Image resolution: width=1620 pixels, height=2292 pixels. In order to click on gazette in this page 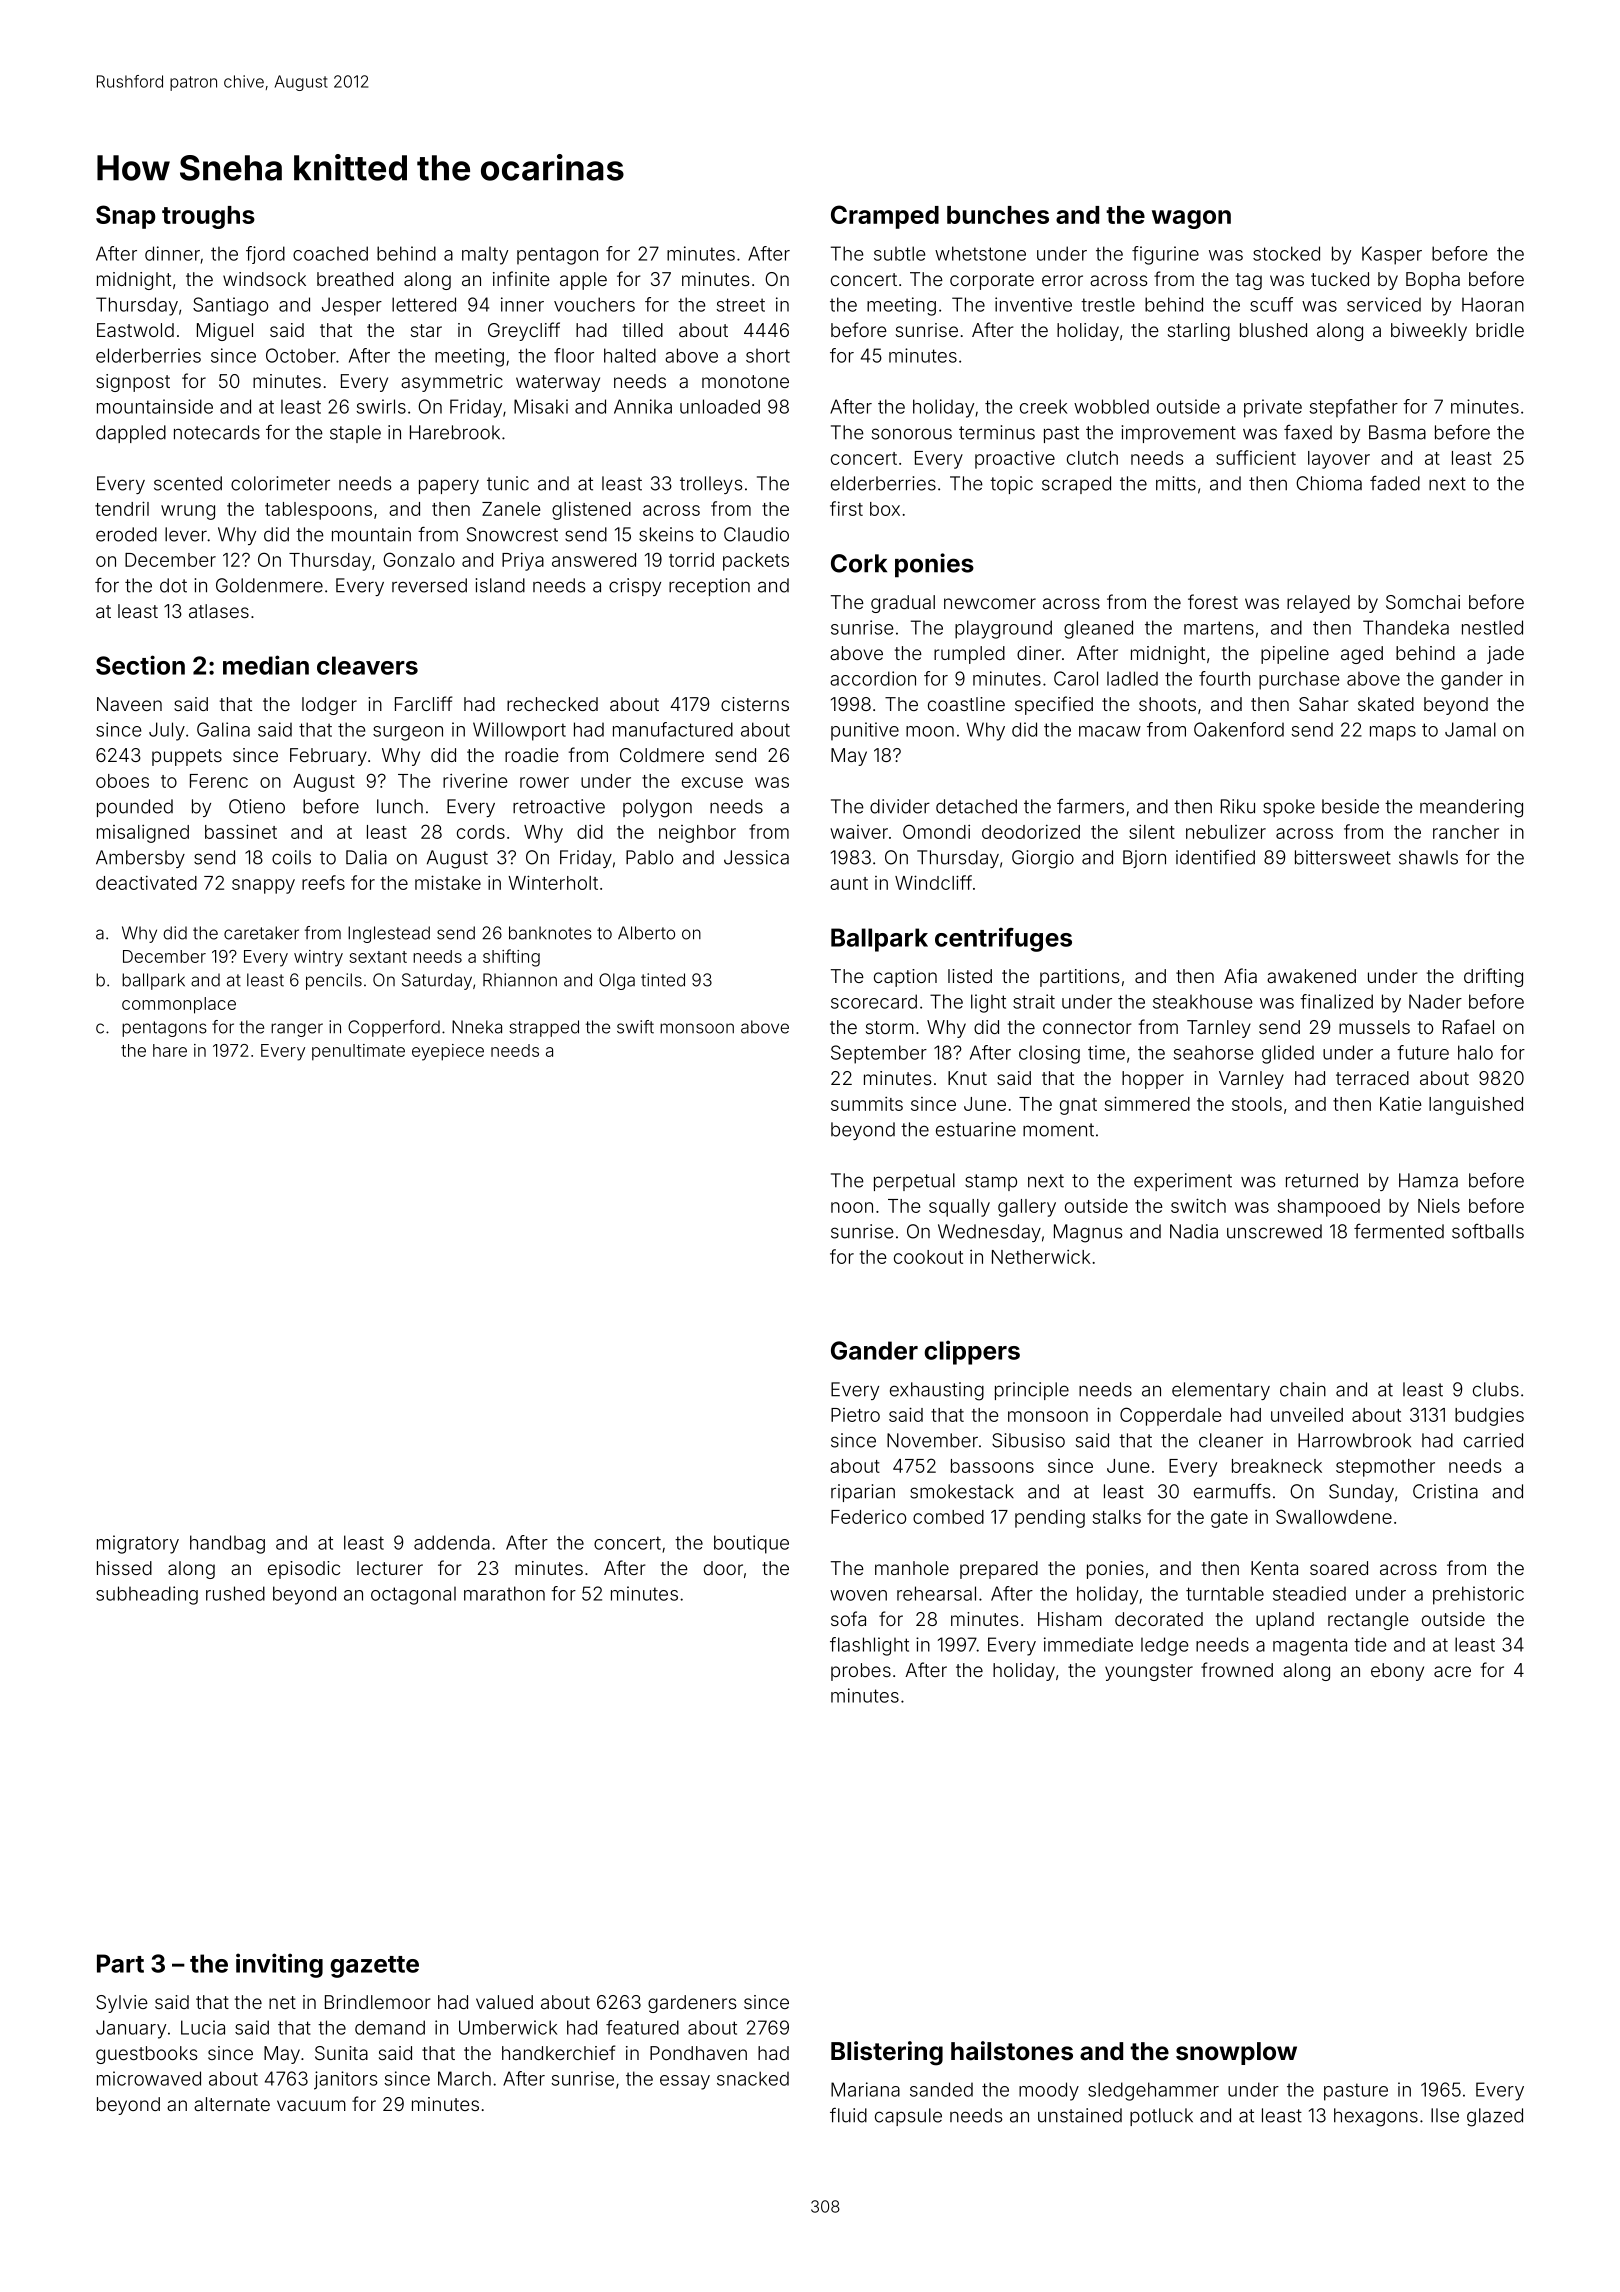, I will do `click(374, 1967)`.
